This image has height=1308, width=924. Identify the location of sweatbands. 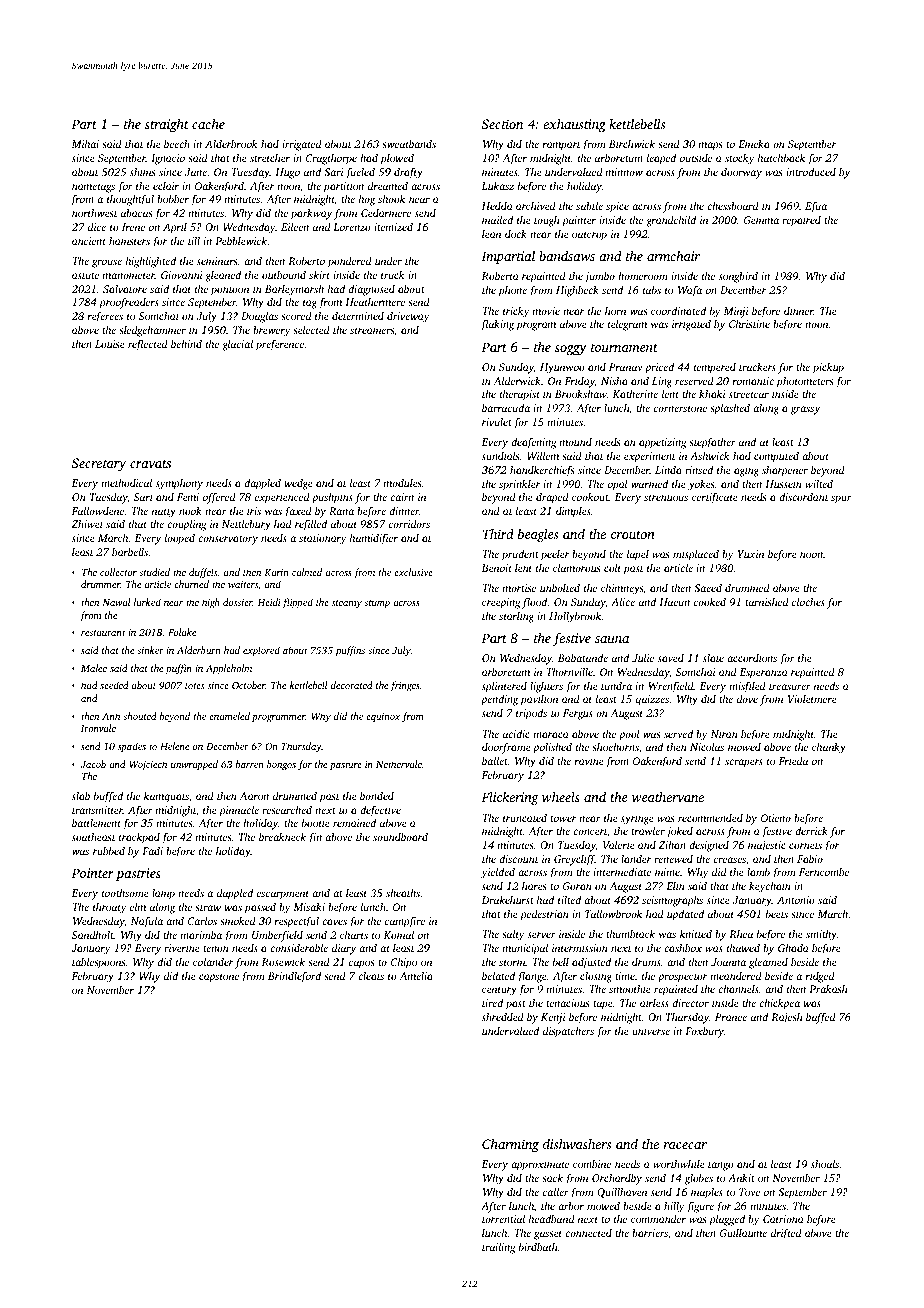
(409, 143).
